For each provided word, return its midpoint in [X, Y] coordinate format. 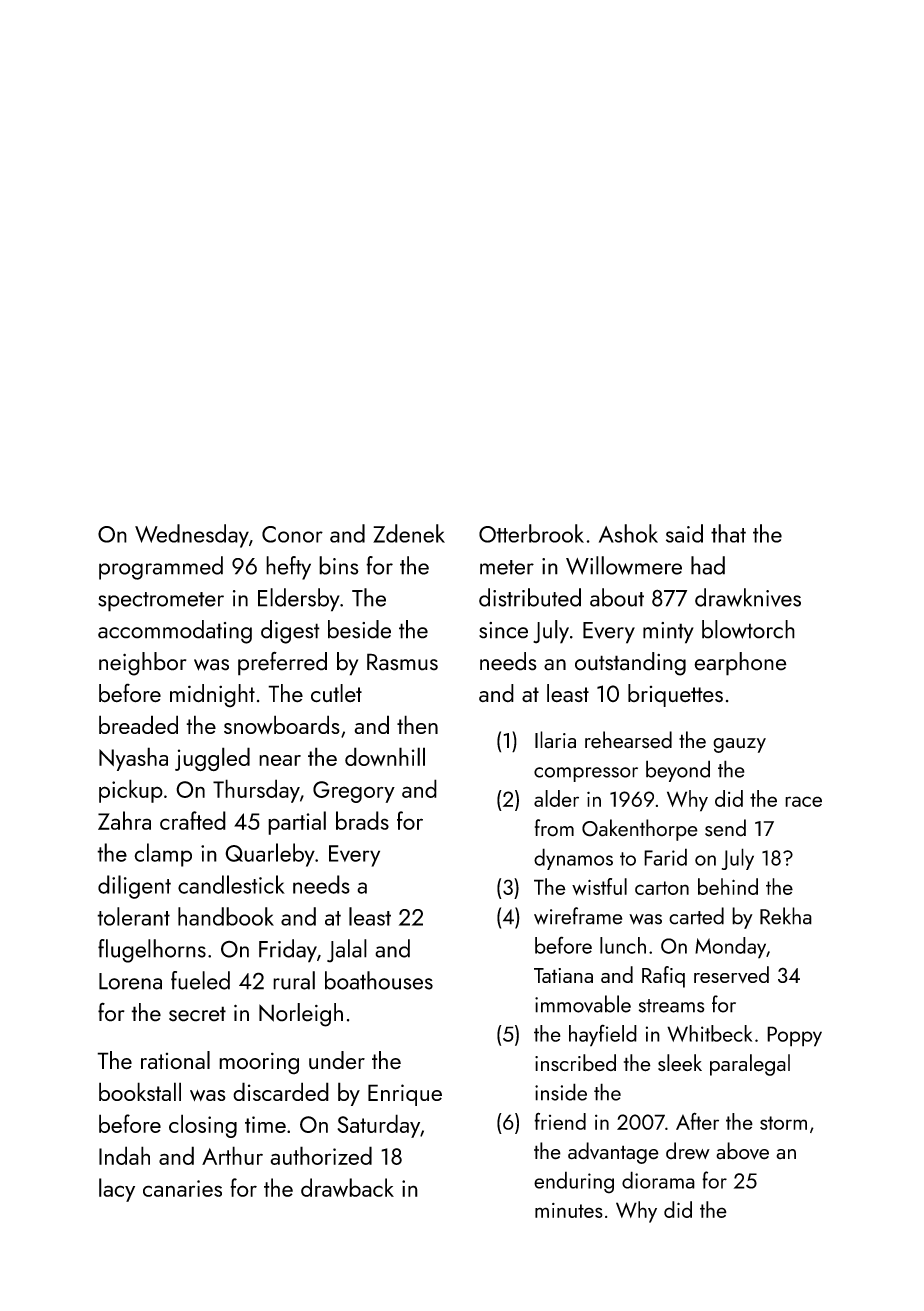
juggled [212, 759]
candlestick [231, 884]
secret [197, 1014]
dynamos [573, 859]
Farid [665, 857]
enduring [574, 1182]
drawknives [748, 597]
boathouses [379, 980]
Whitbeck [709, 1033]
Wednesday [192, 536]
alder [556, 798]
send [725, 828]
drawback [347, 1187]
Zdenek [409, 533]
